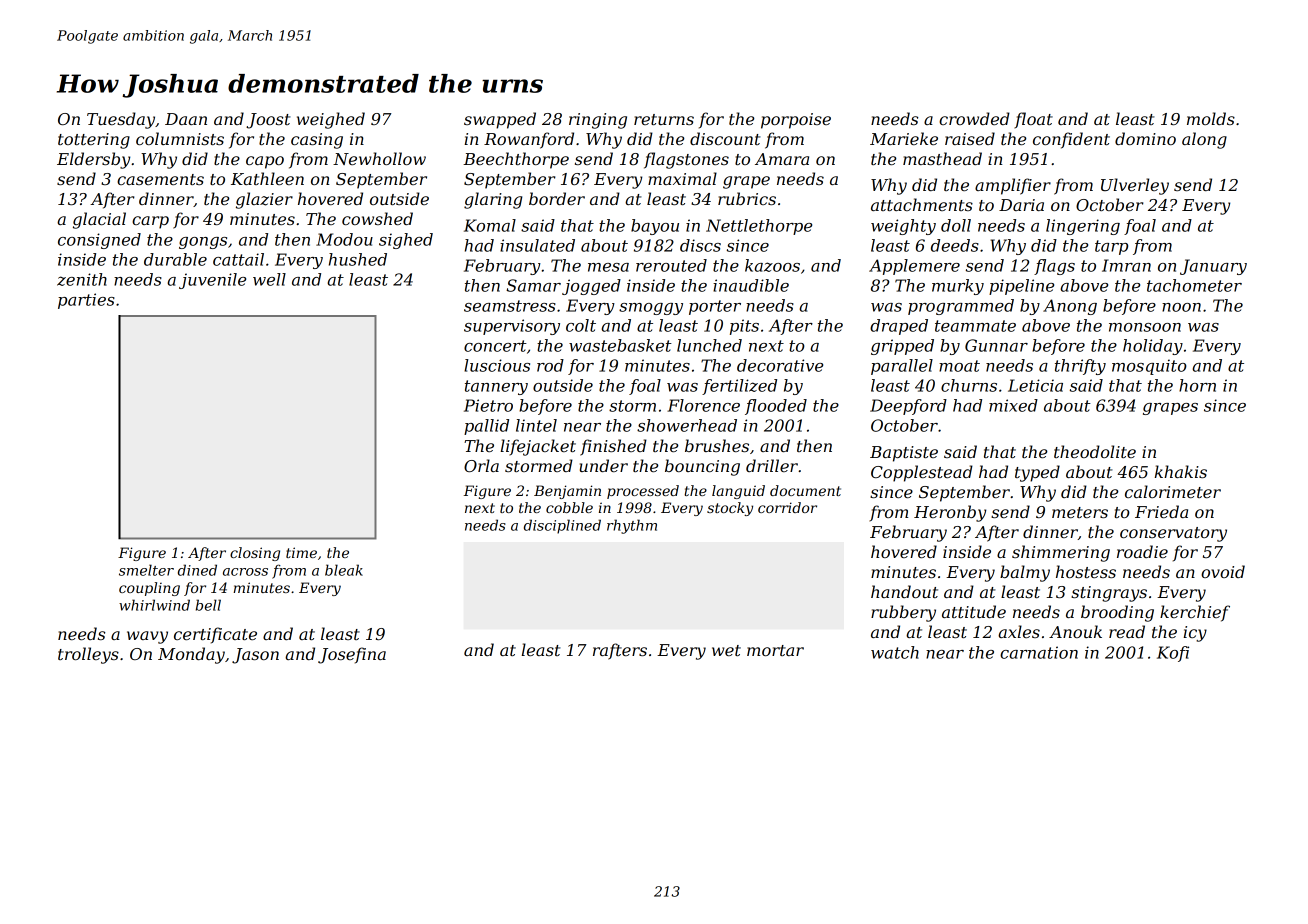 This page has height=924, width=1308. What do you see at coordinates (787, 507) in the page?
I see `corridor` at bounding box center [787, 507].
